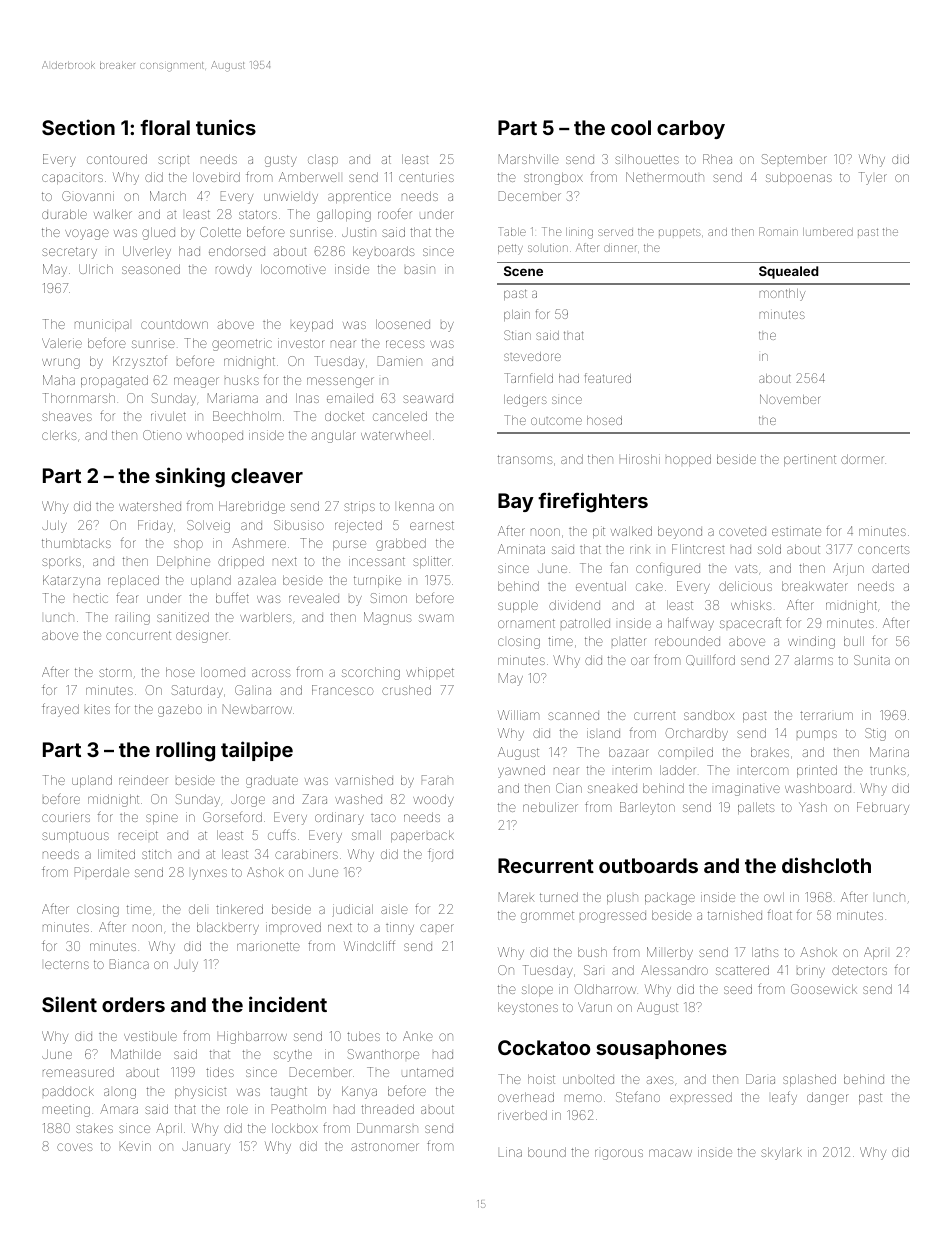 The width and height of the document is (952, 1233). Describe the element at coordinates (226, 127) in the document. I see `tunics` at that location.
